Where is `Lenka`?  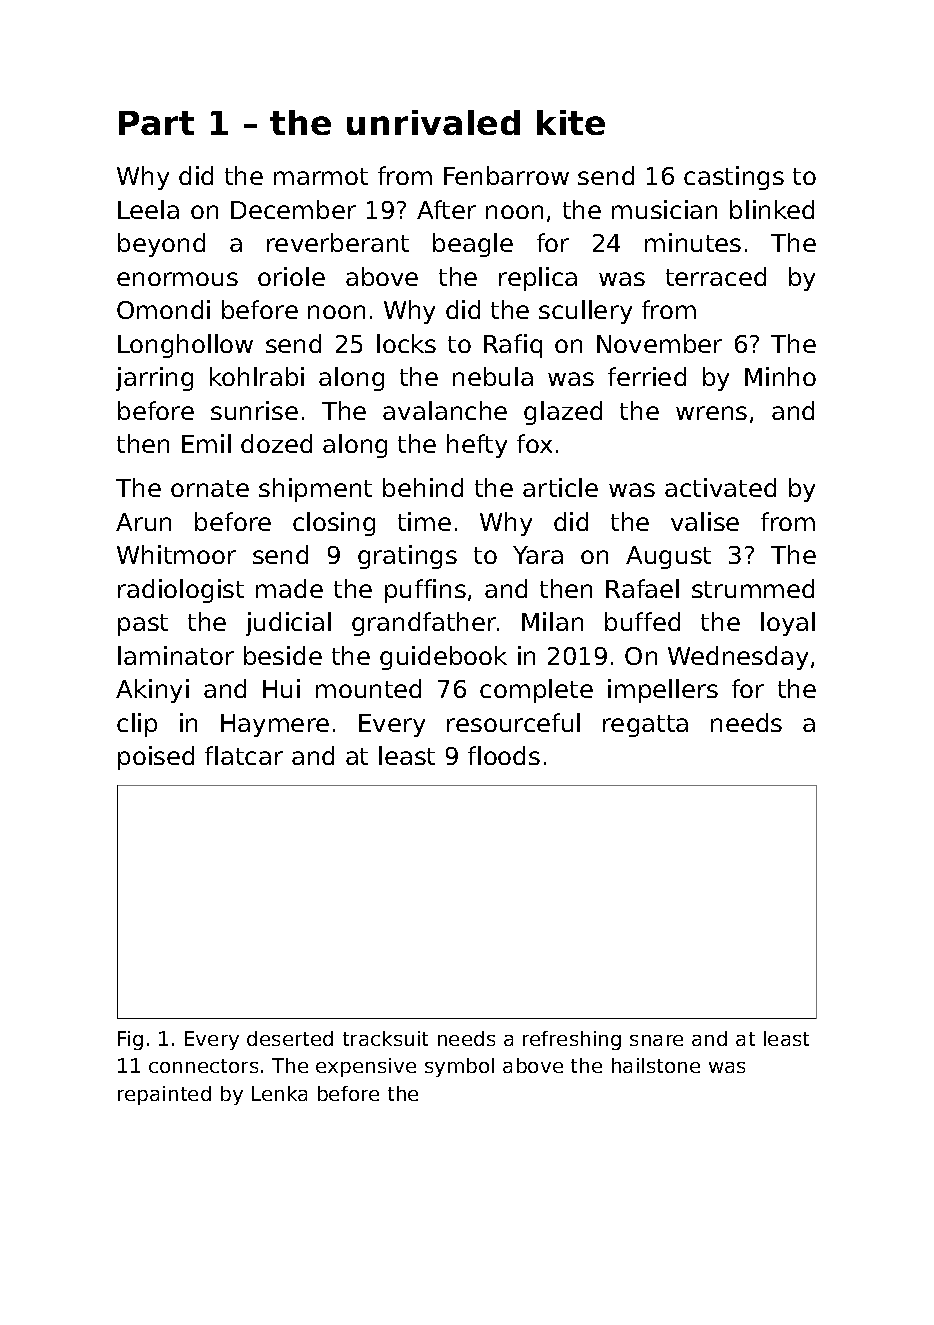
Lenka is located at coordinates (279, 1093).
